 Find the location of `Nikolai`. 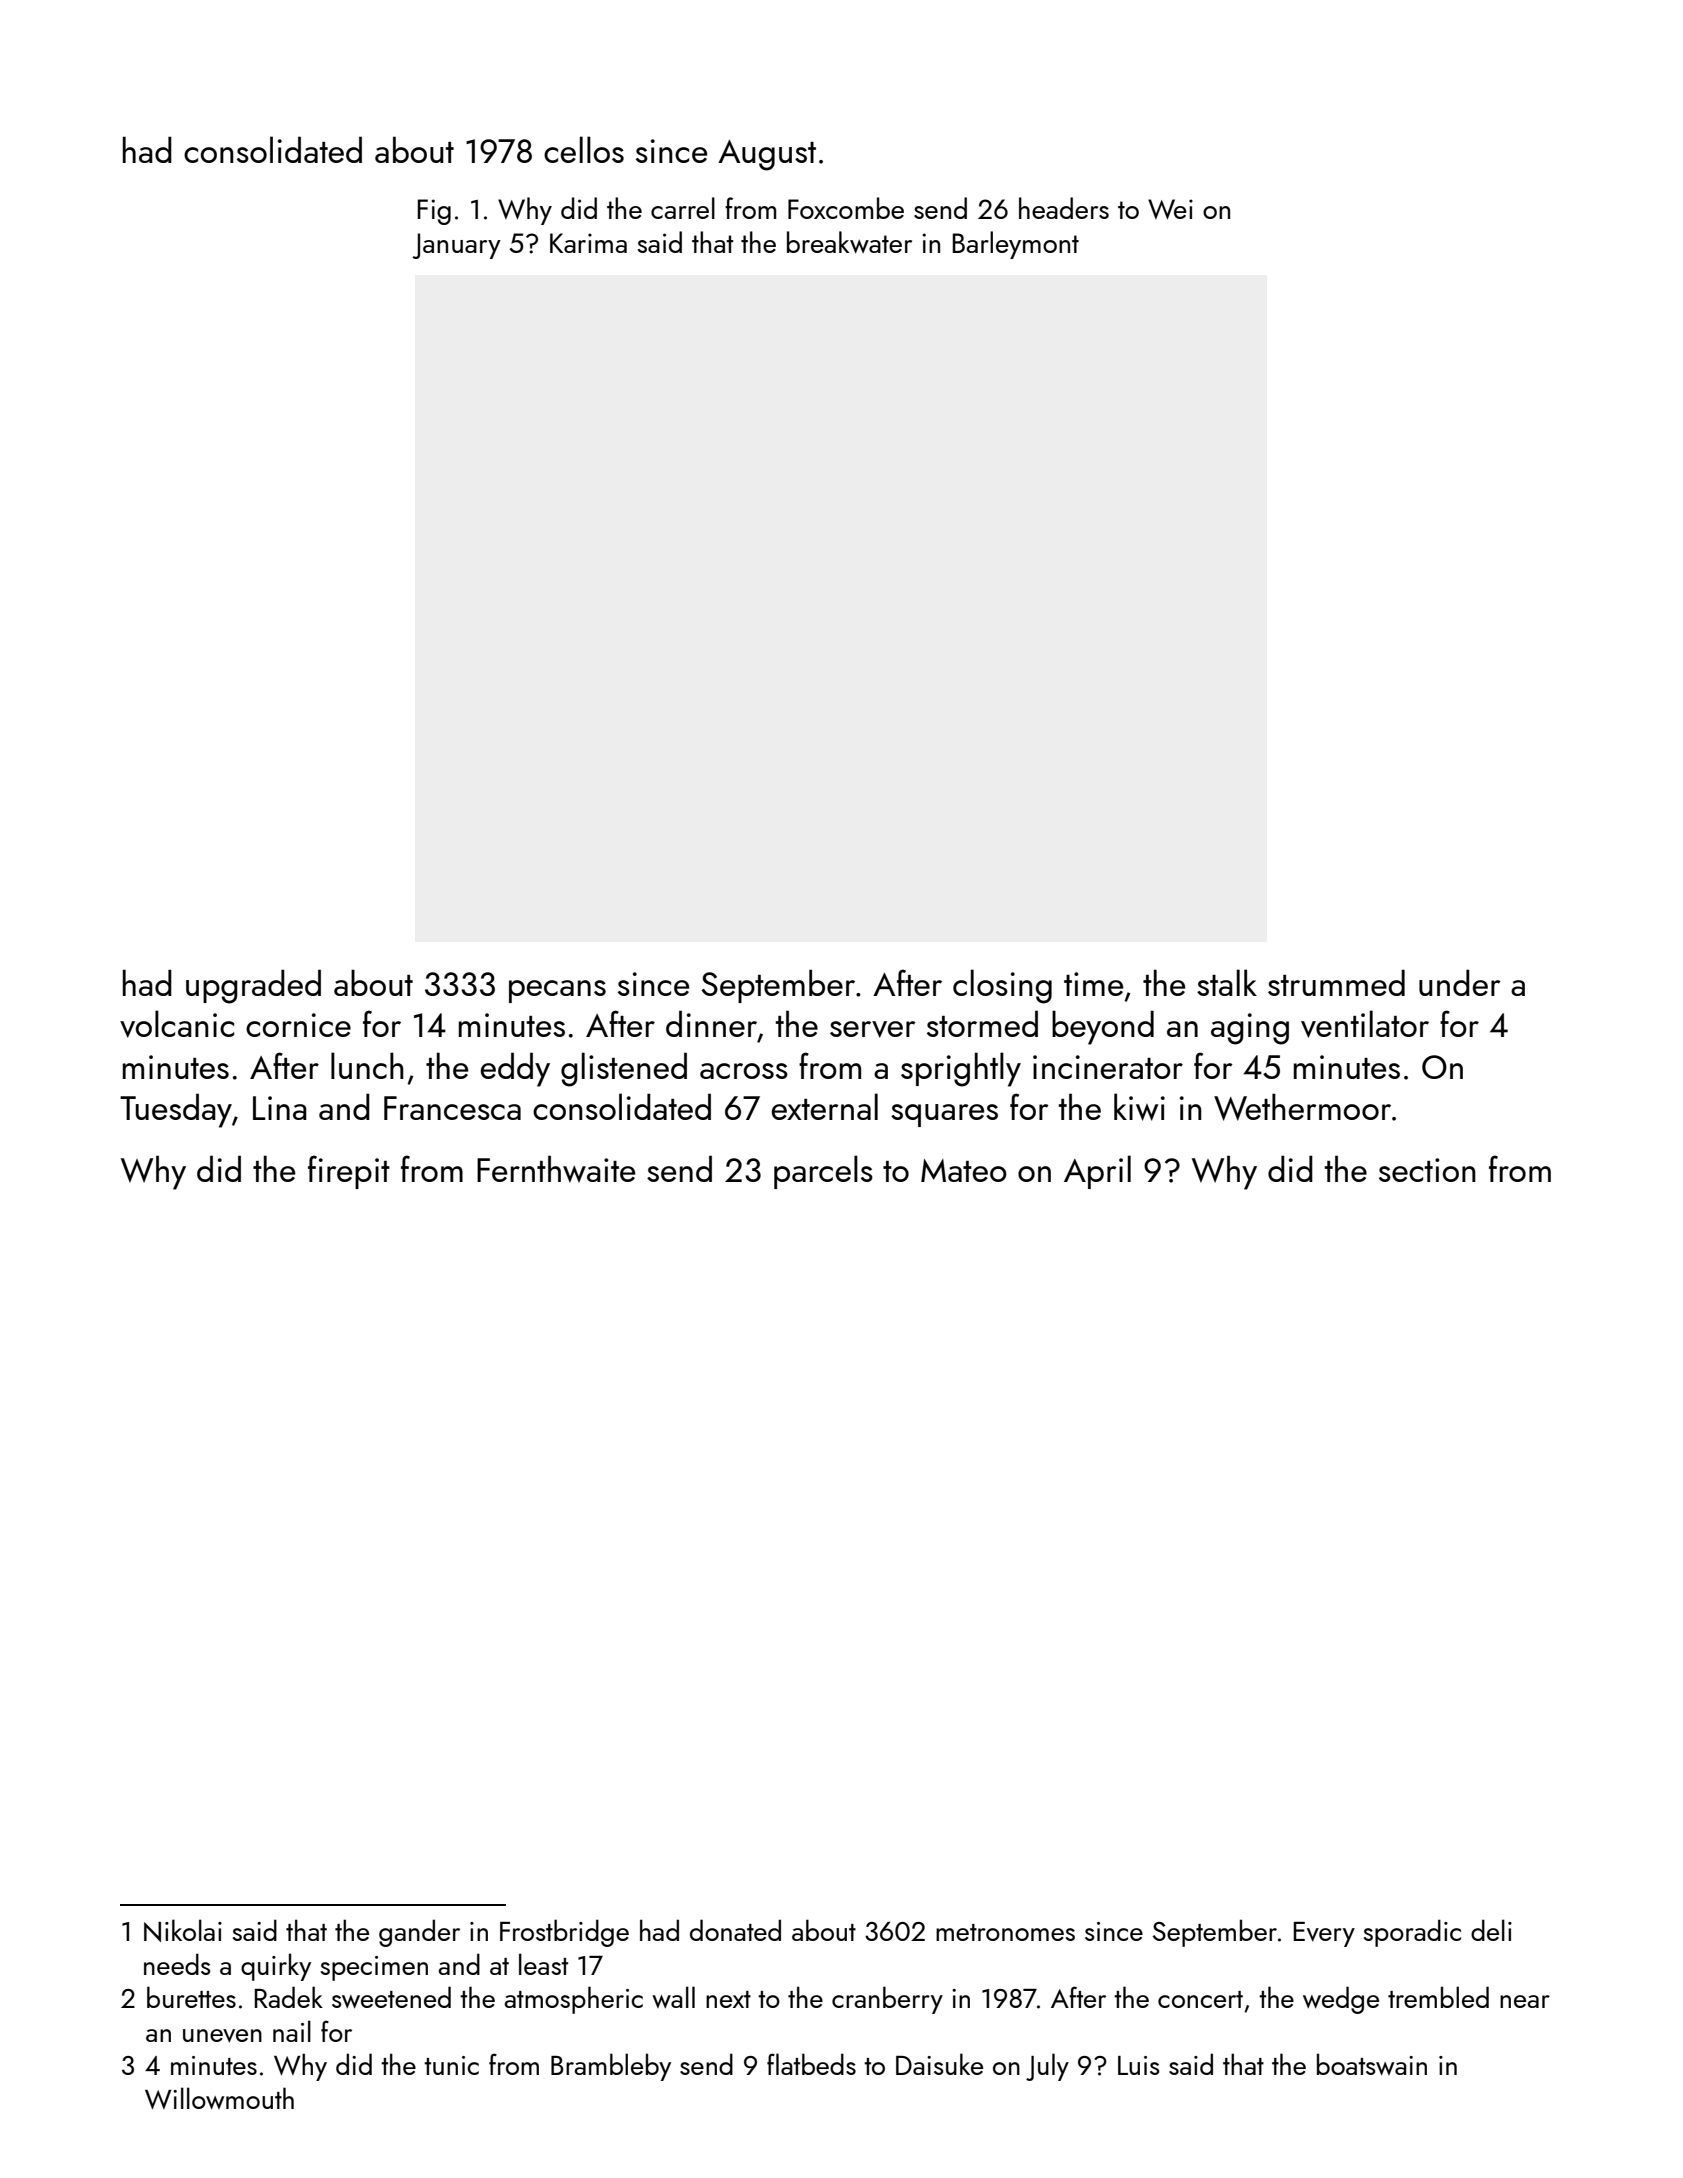

Nikolai is located at coordinates (183, 1930).
